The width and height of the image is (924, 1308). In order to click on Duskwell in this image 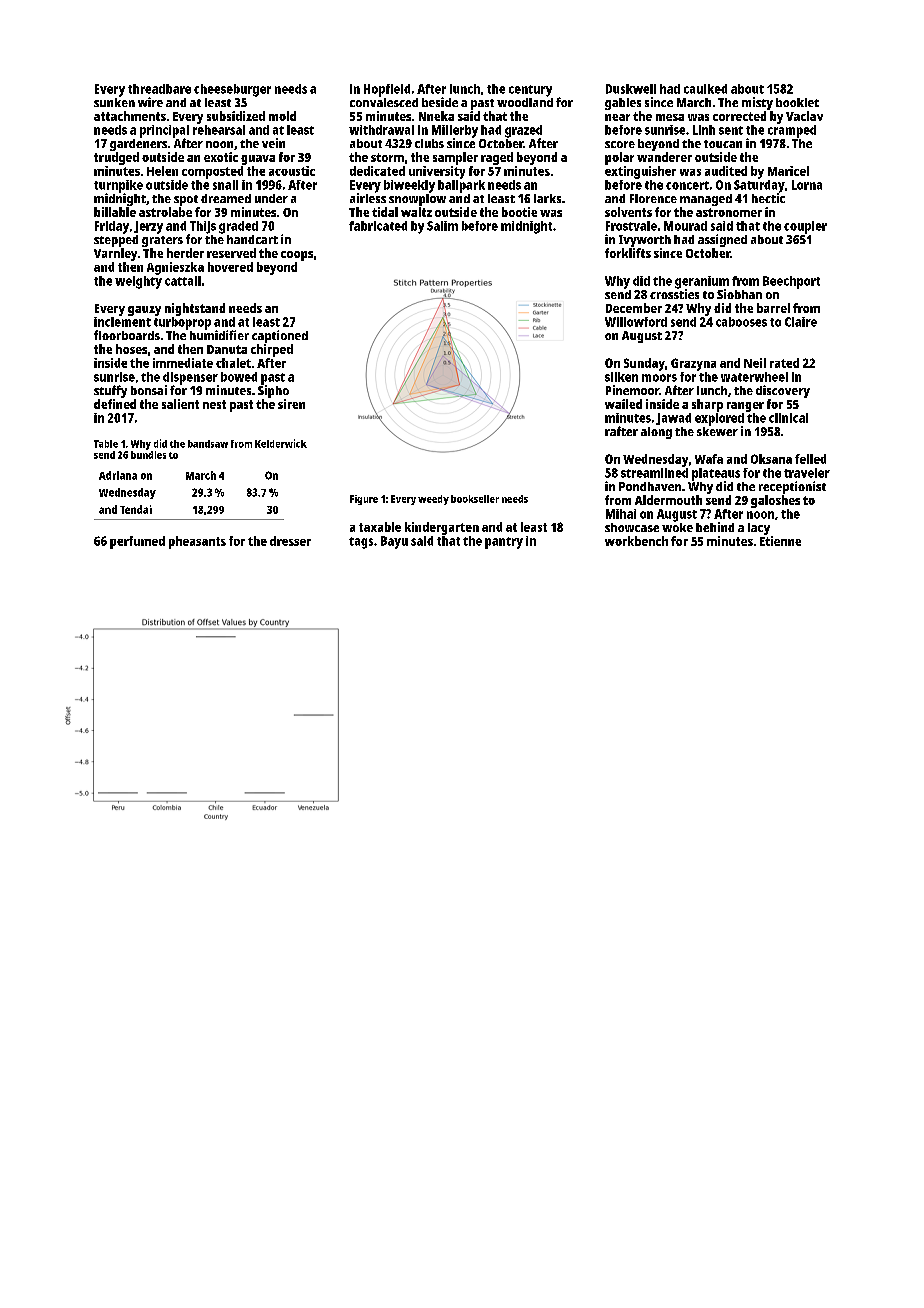, I will do `click(631, 89)`.
